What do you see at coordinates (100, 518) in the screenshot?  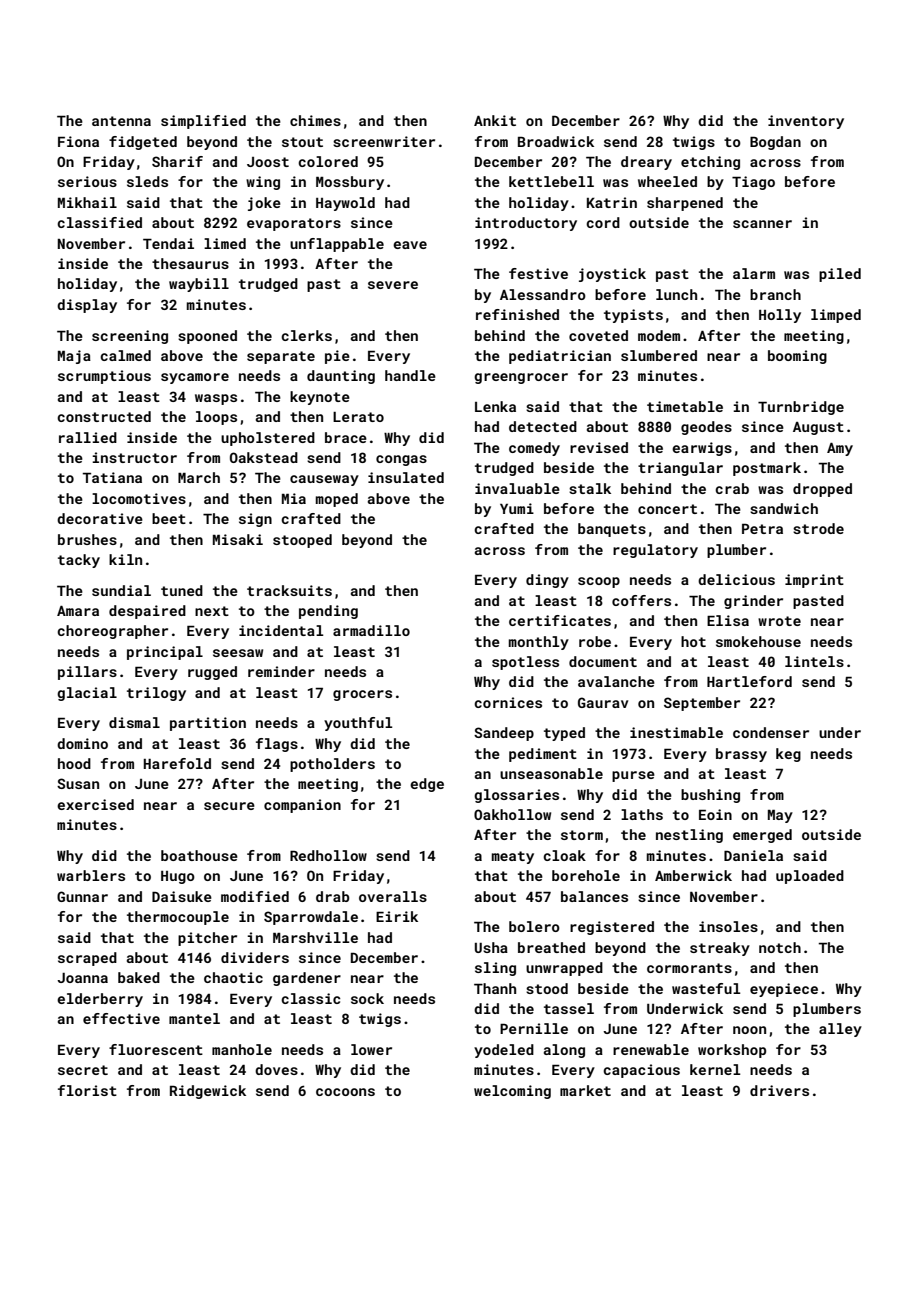 I see `decorative` at bounding box center [100, 518].
